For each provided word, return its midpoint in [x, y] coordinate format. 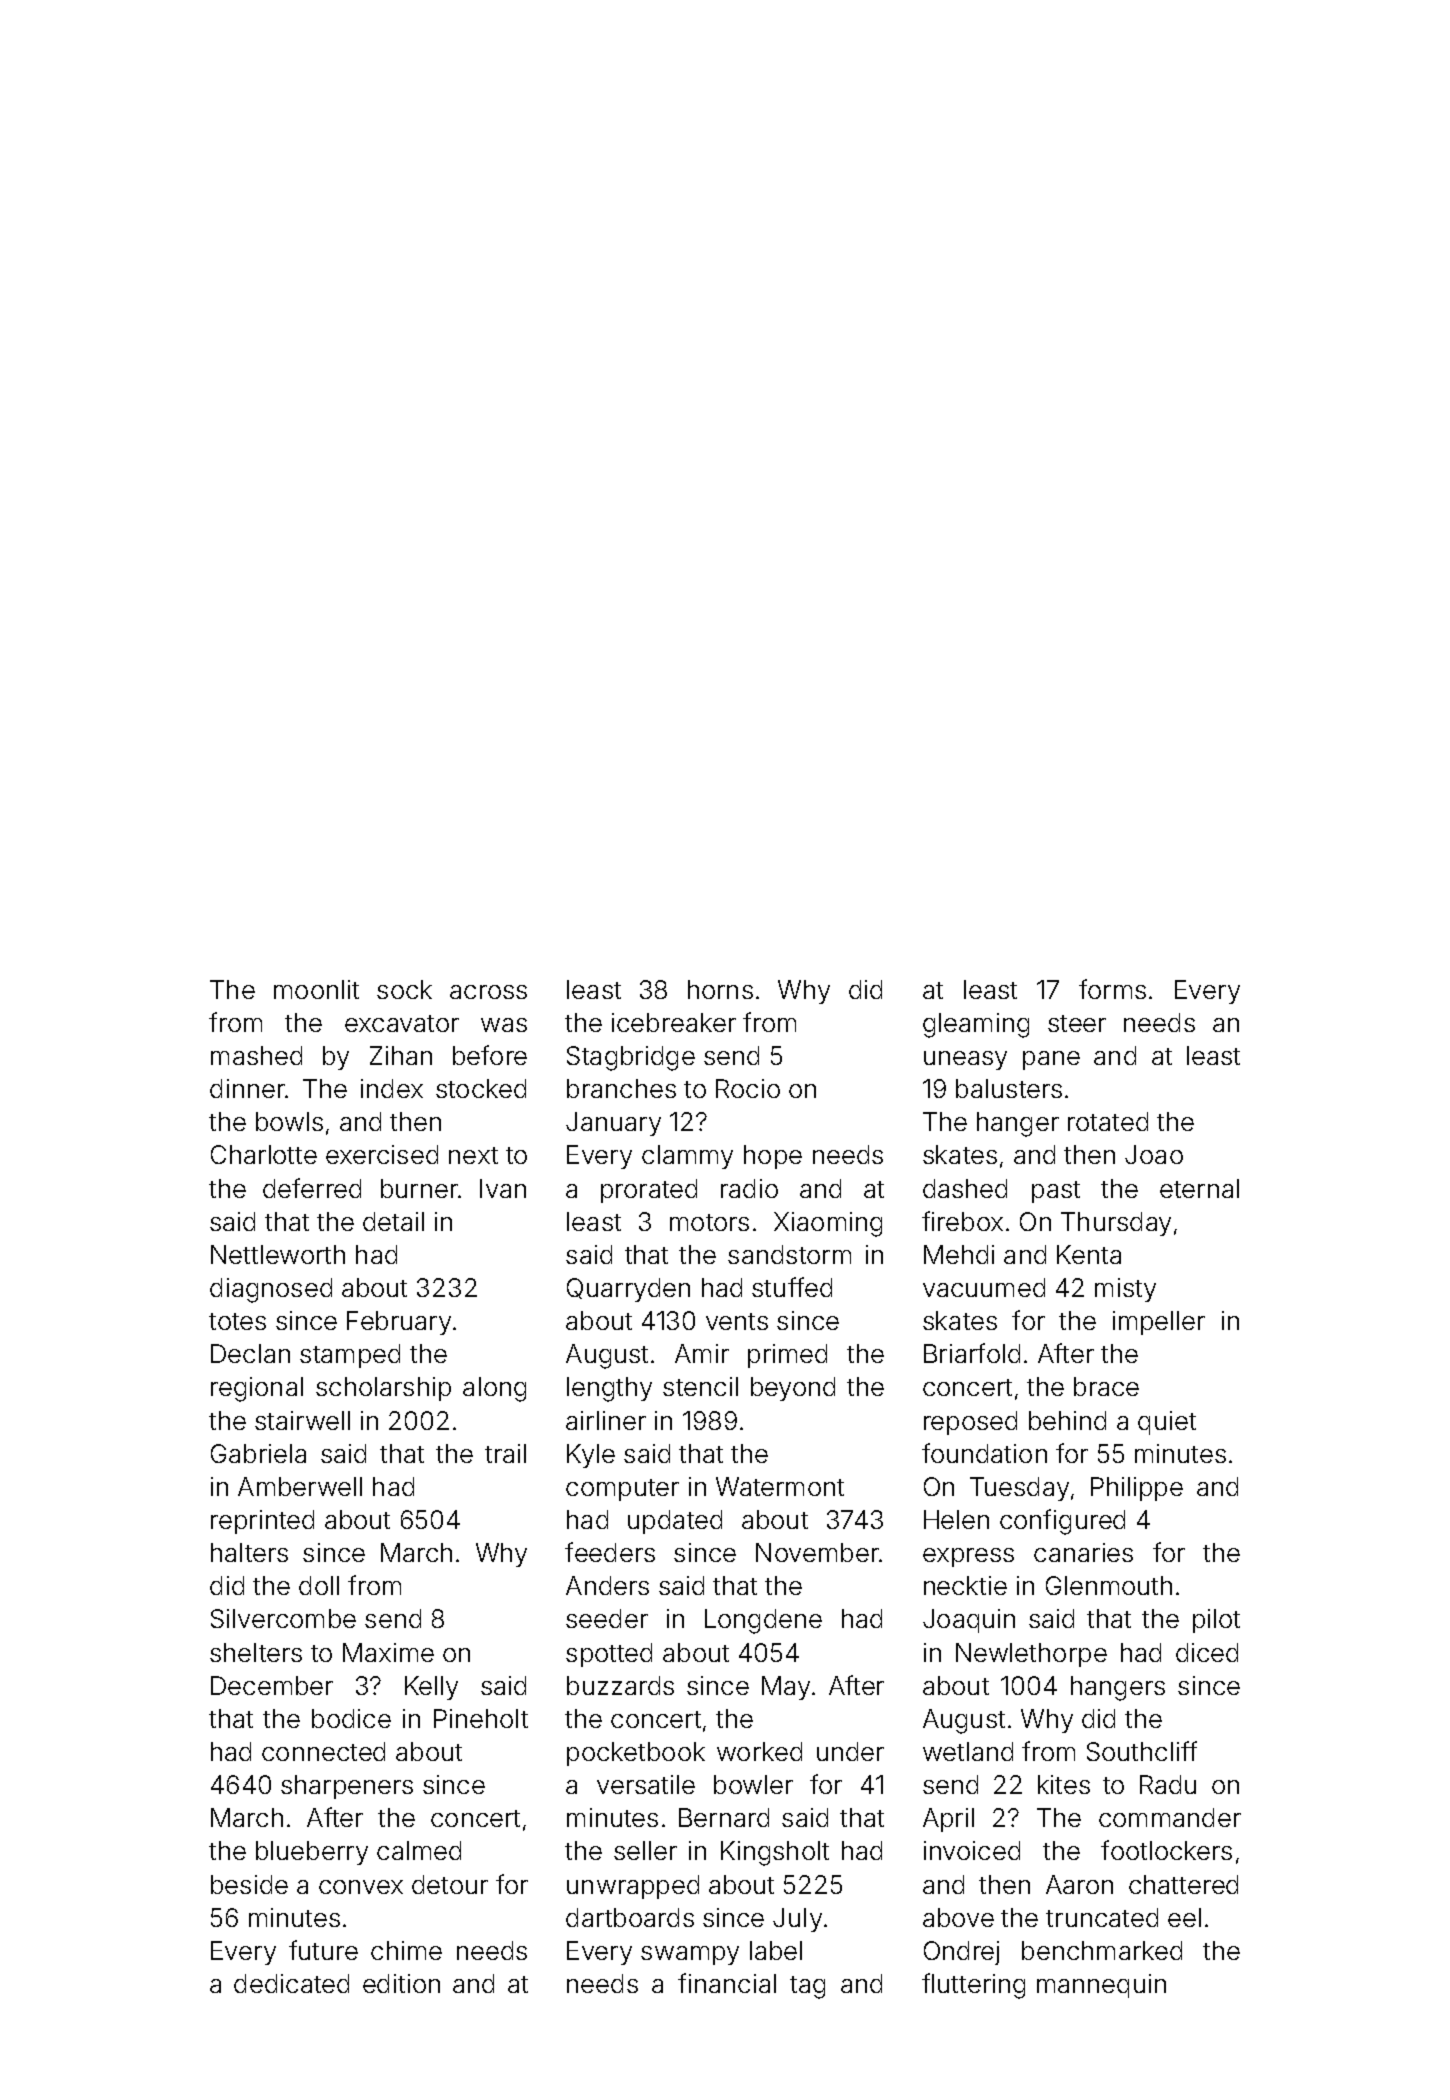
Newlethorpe [1031, 1655]
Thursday [1116, 1224]
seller [645, 1850]
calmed [419, 1850]
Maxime [388, 1652]
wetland [968, 1751]
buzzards [620, 1685]
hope [773, 1157]
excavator [402, 1023]
